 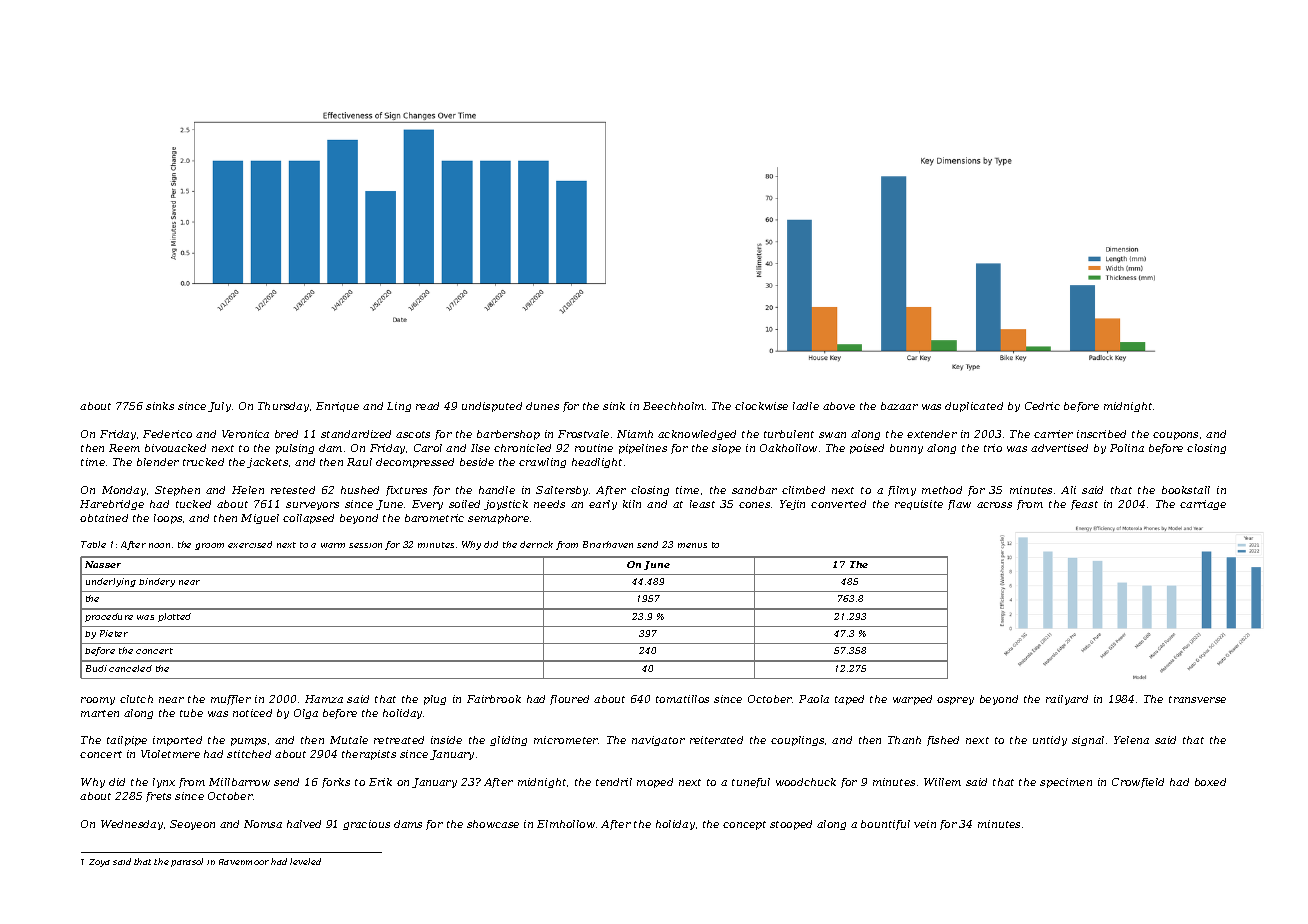 I want to click on tomatillos, so click(x=682, y=699).
